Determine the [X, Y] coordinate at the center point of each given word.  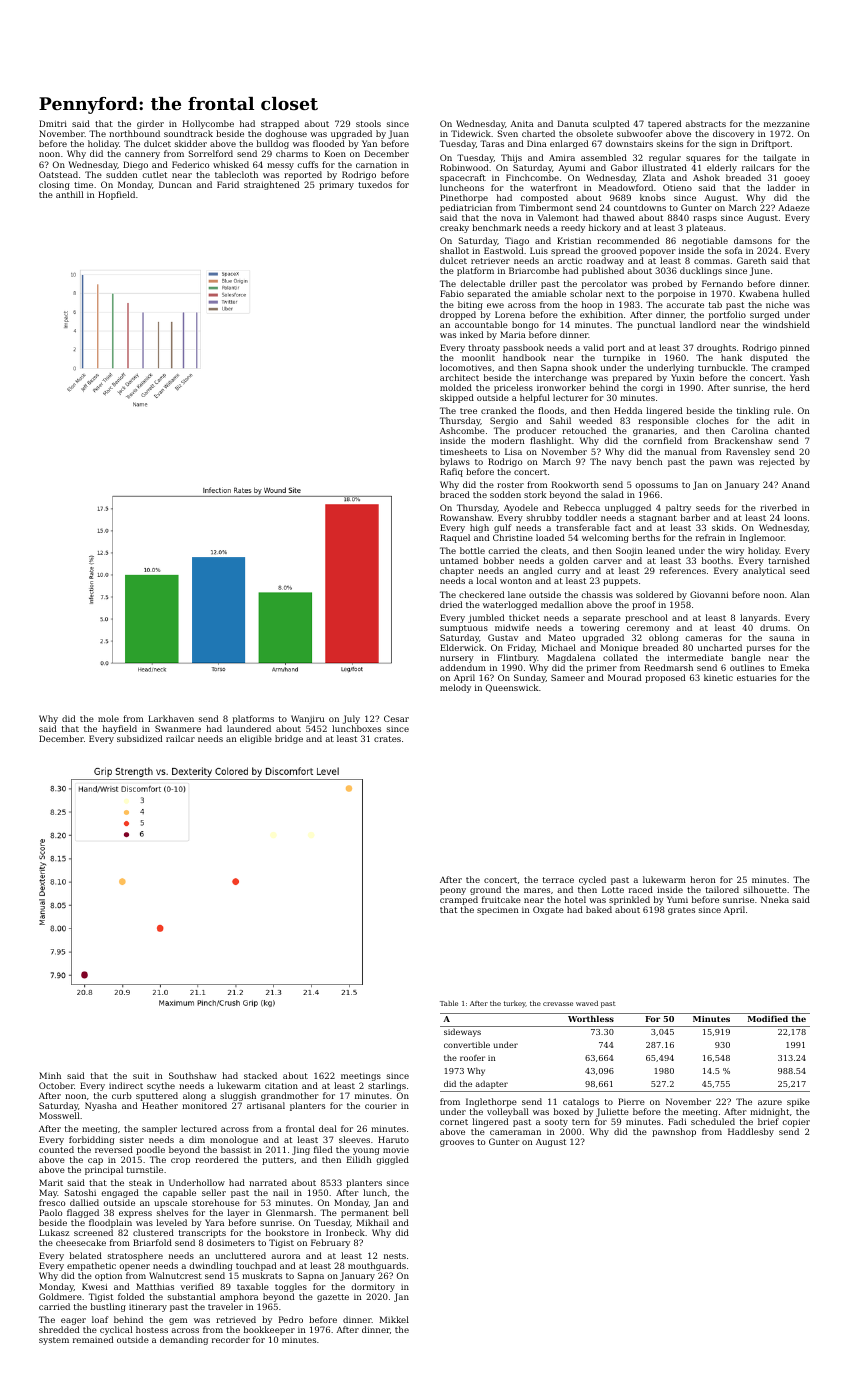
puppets [620, 582]
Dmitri [53, 123]
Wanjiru [307, 719]
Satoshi [80, 1192]
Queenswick [512, 688]
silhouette [765, 889]
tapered [664, 124]
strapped [280, 124]
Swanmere [178, 728]
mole [108, 718]
